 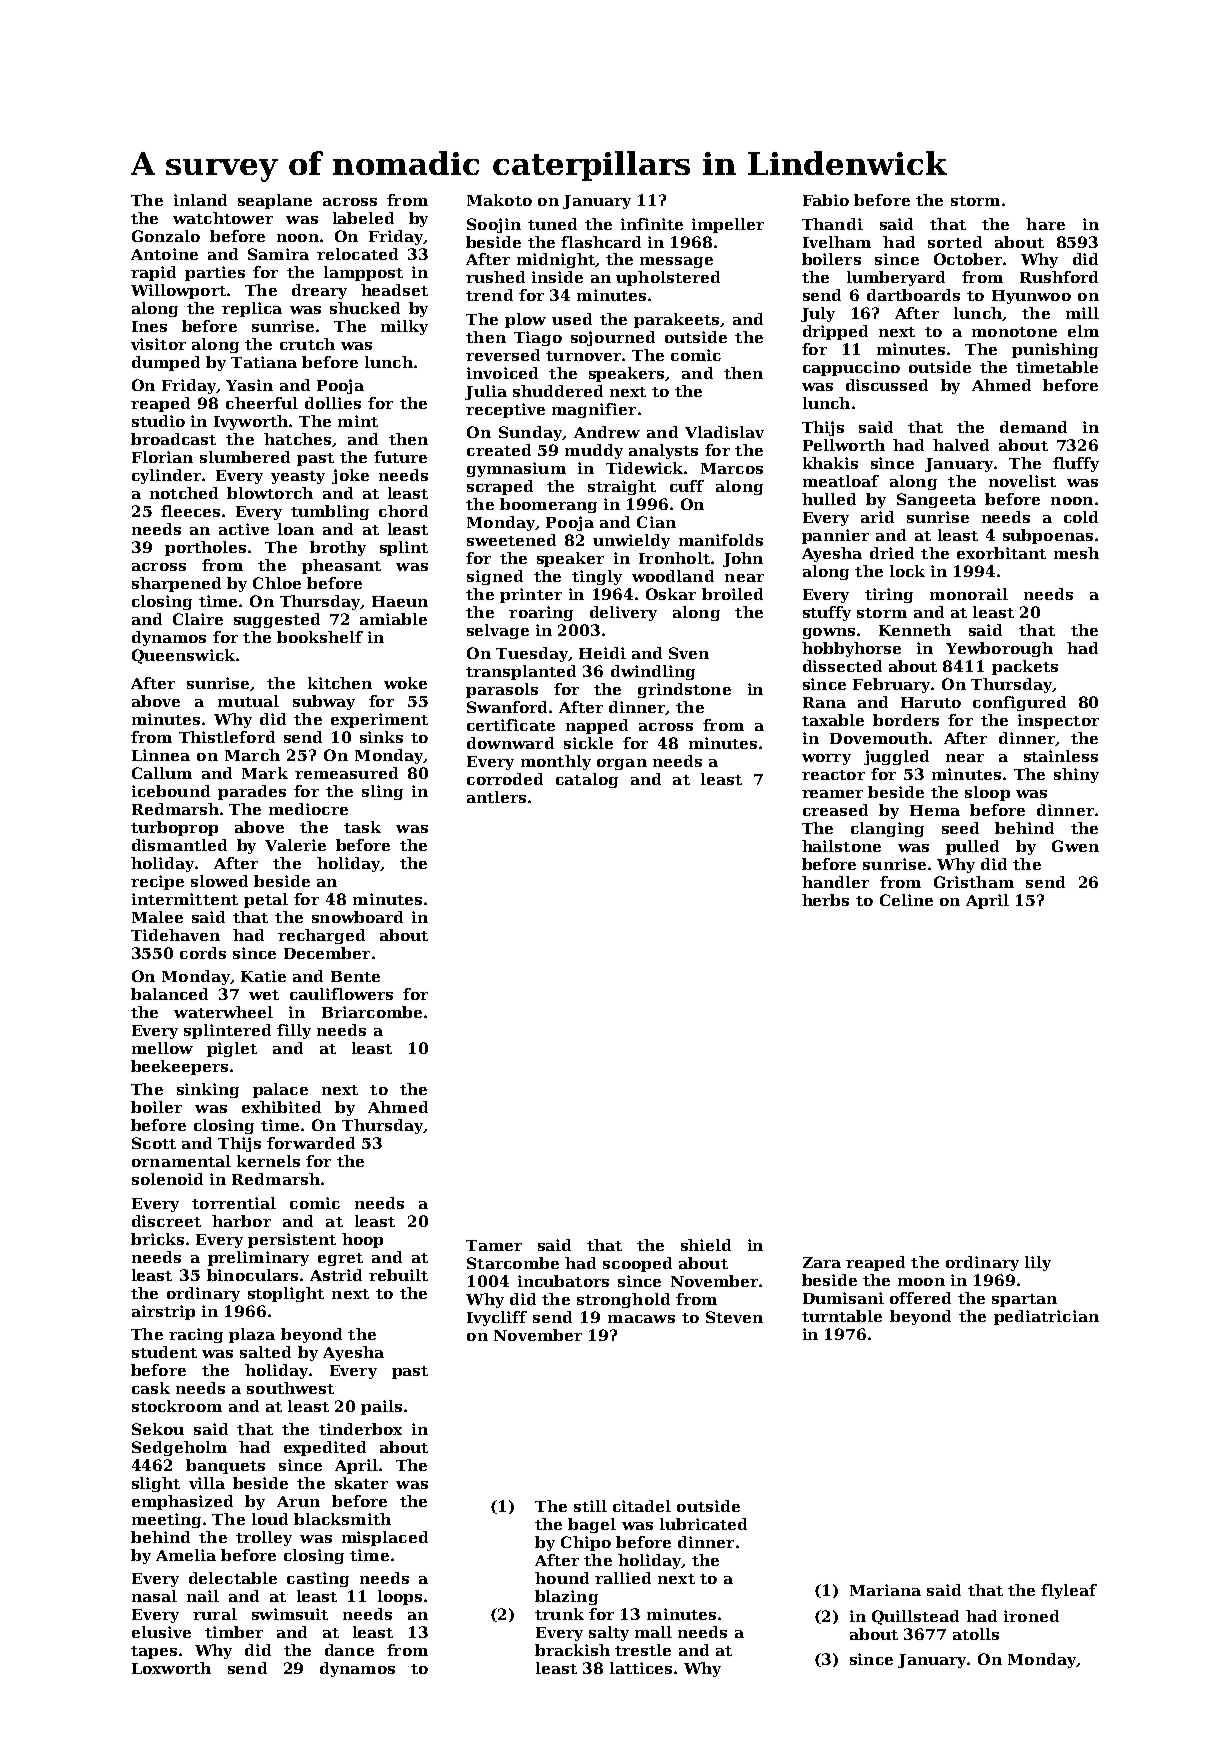 I want to click on ornamental, so click(x=181, y=1161).
